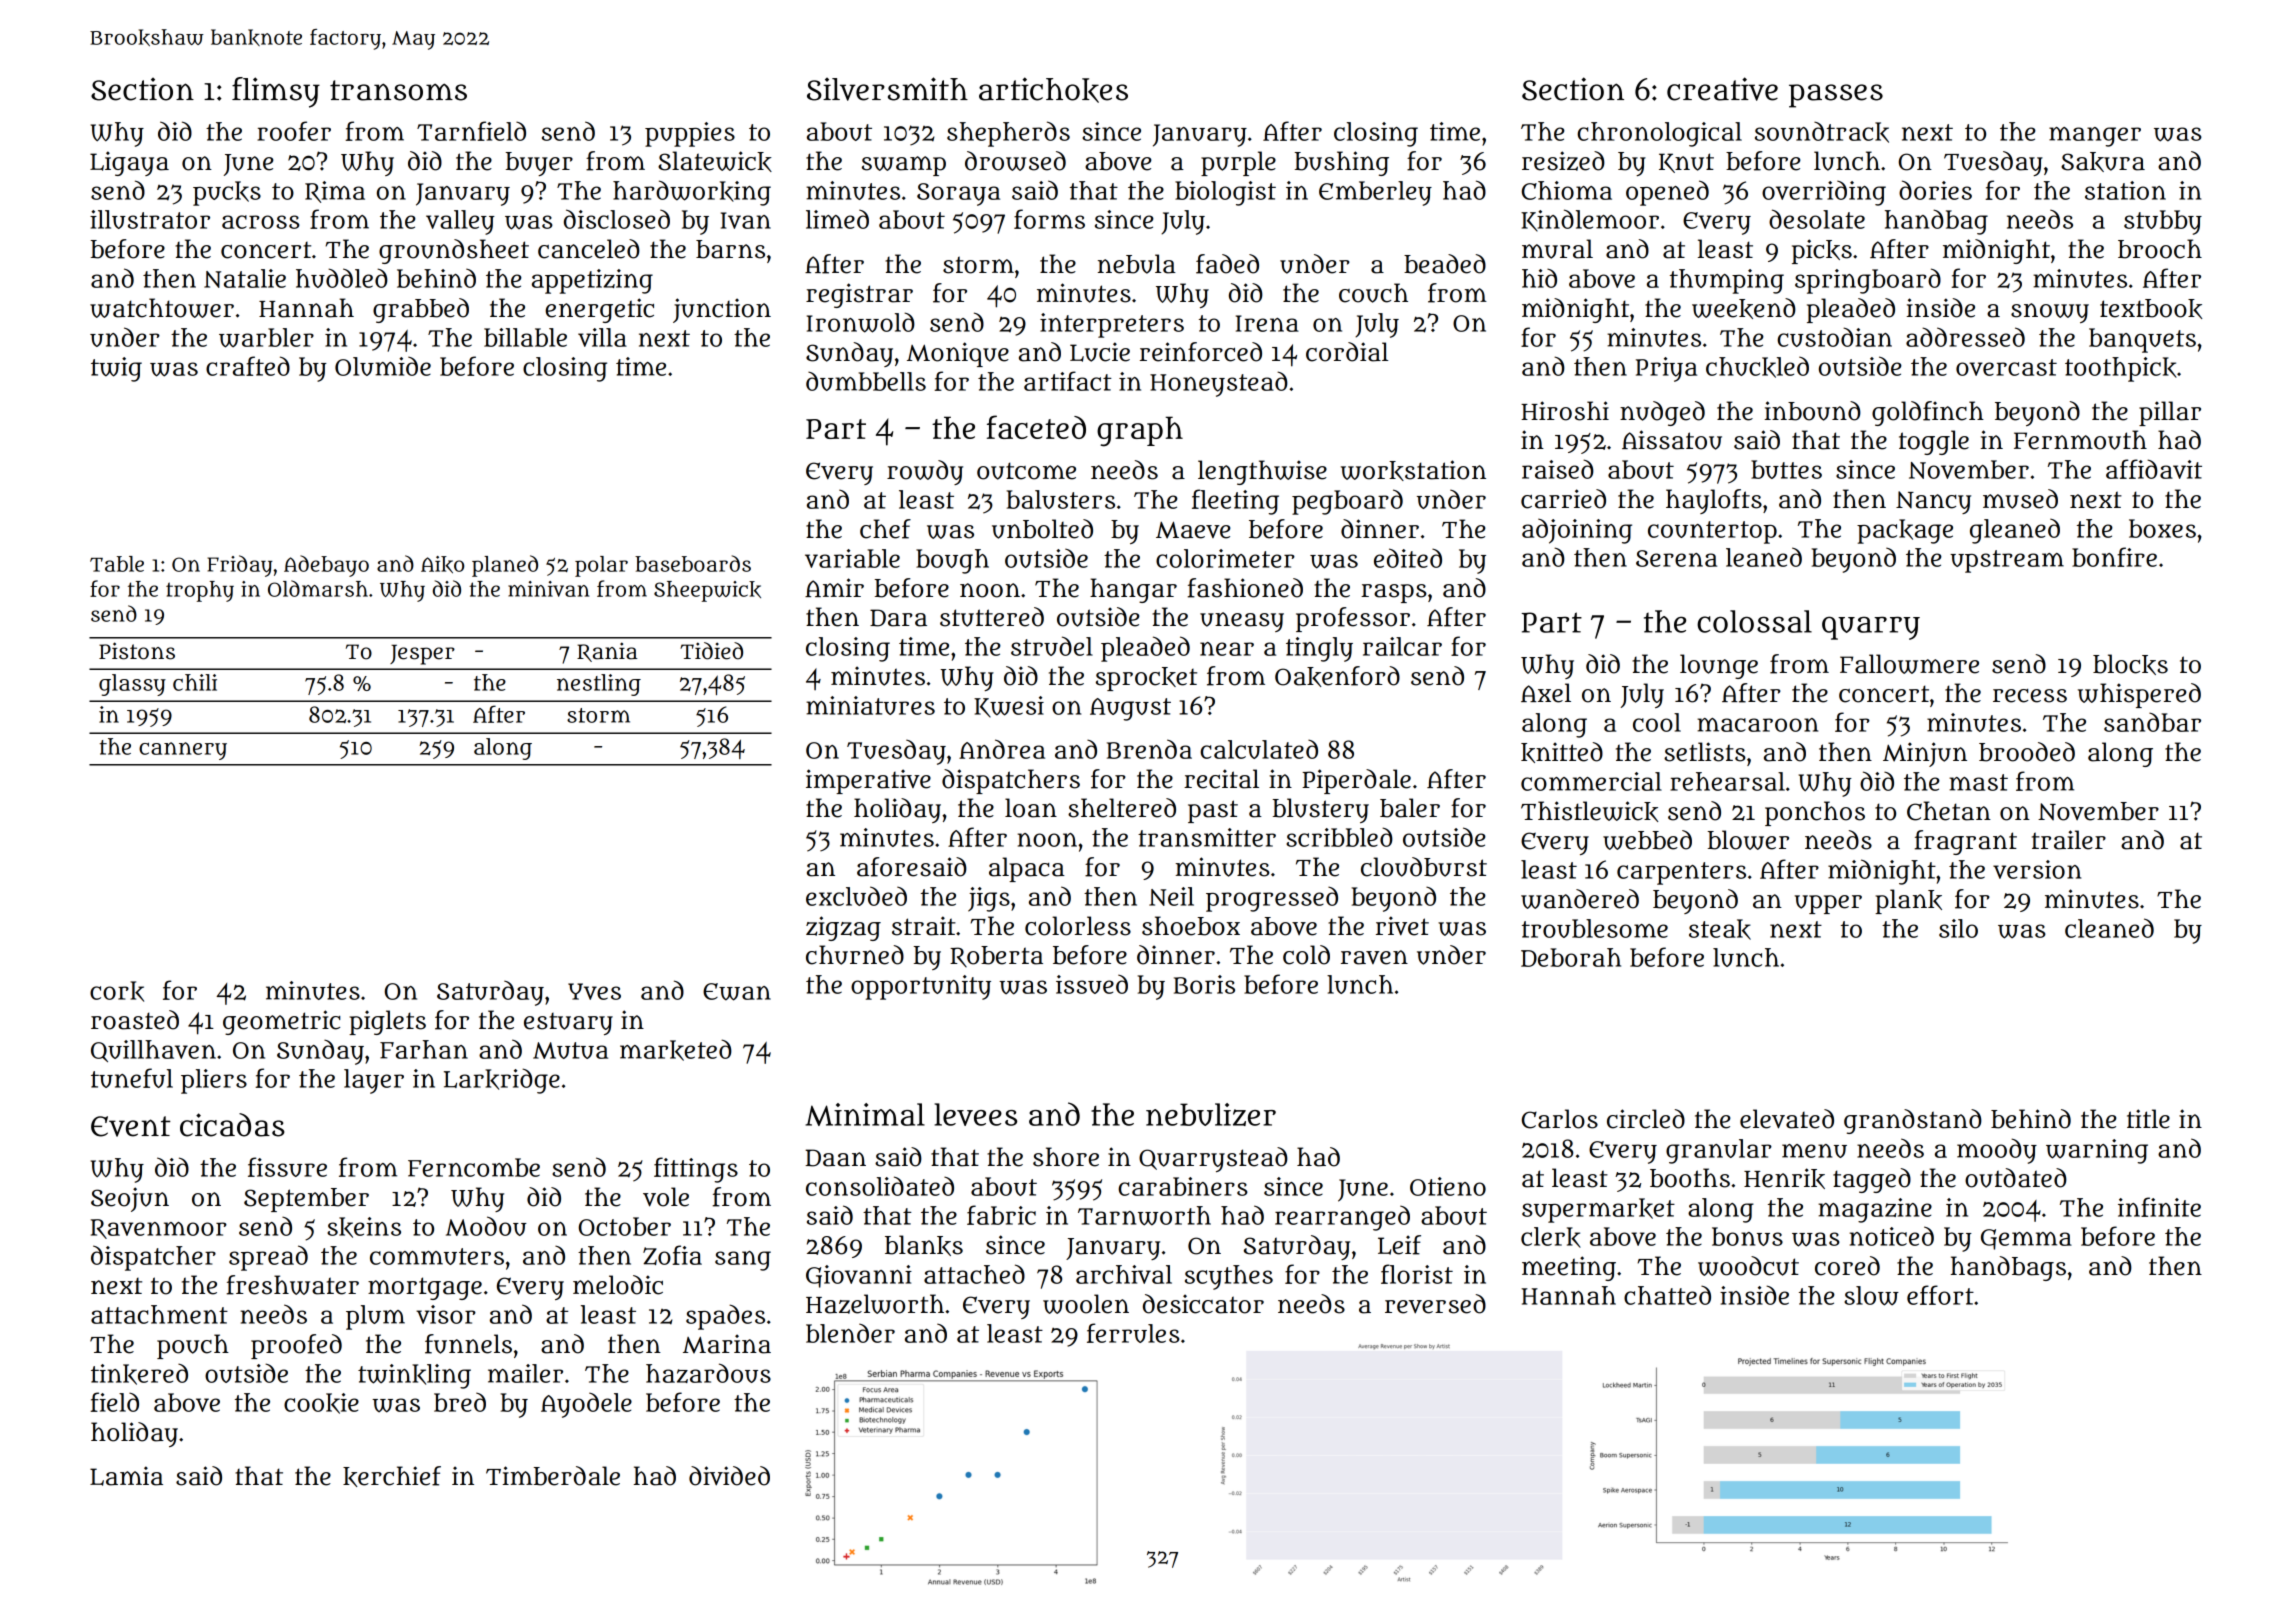 This screenshot has width=2292, height=1620. What do you see at coordinates (602, 337) in the screenshot?
I see `villa` at bounding box center [602, 337].
